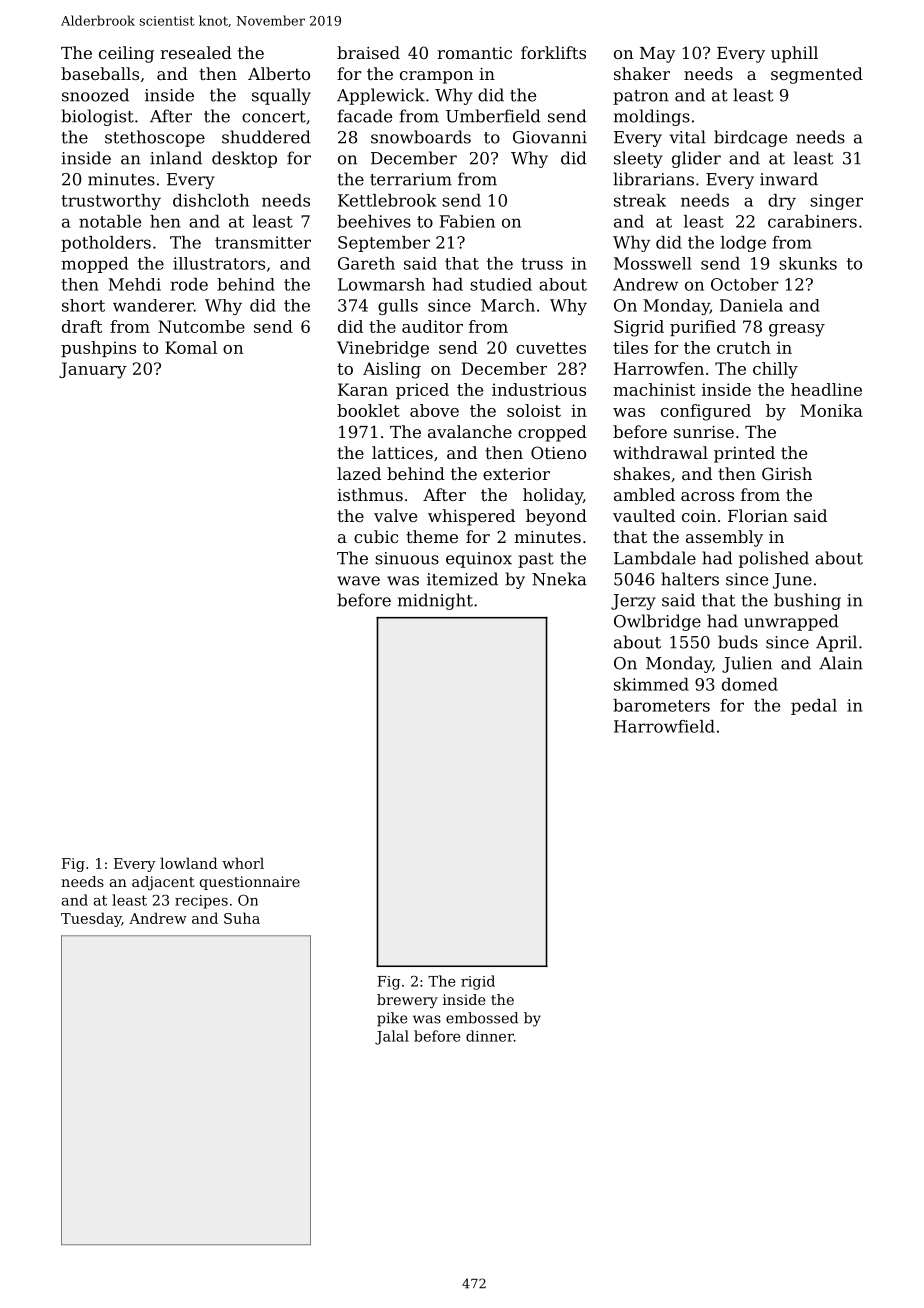  I want to click on braised, so click(368, 52).
